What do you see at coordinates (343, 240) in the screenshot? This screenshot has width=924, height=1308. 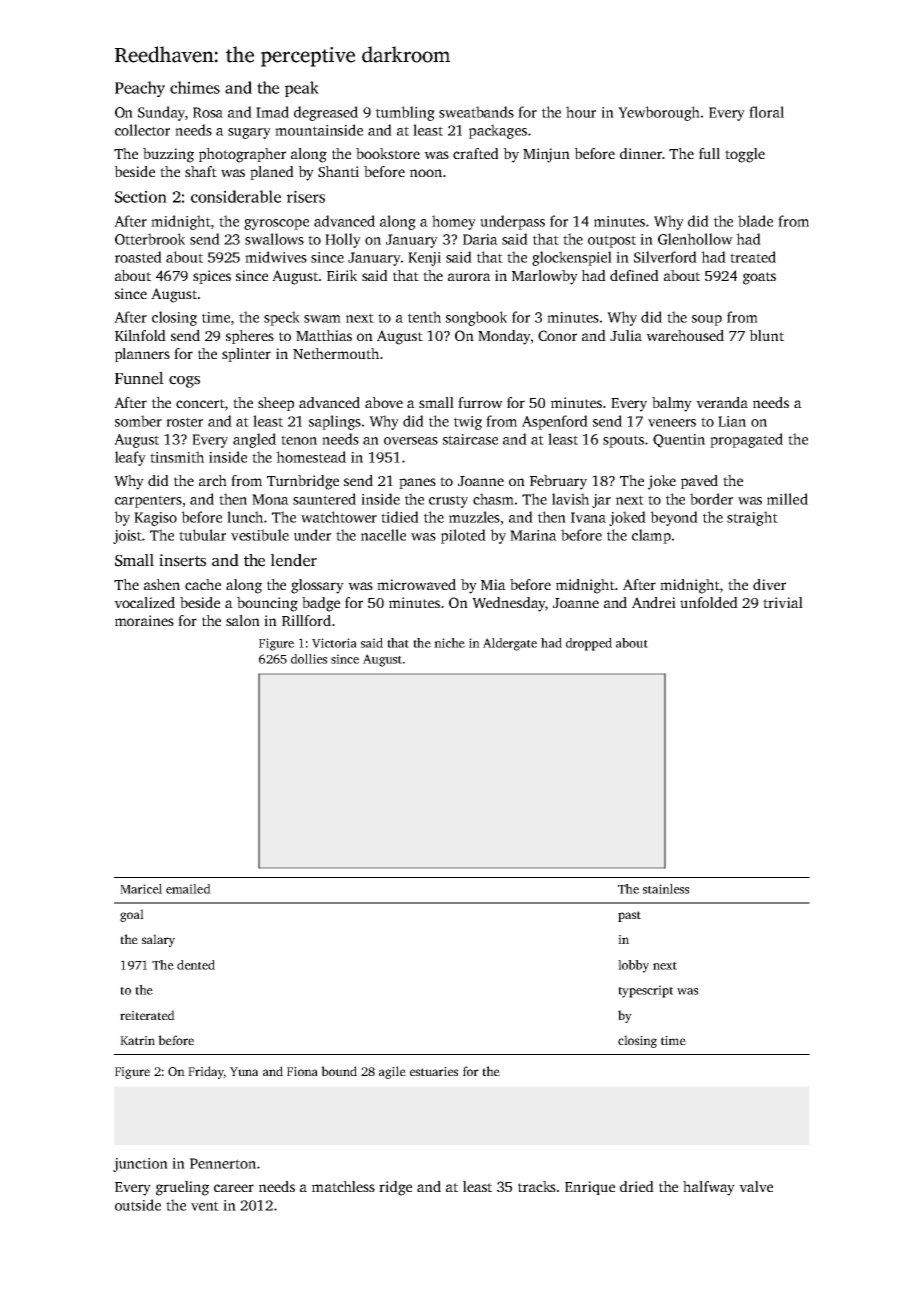 I see `Holly` at bounding box center [343, 240].
